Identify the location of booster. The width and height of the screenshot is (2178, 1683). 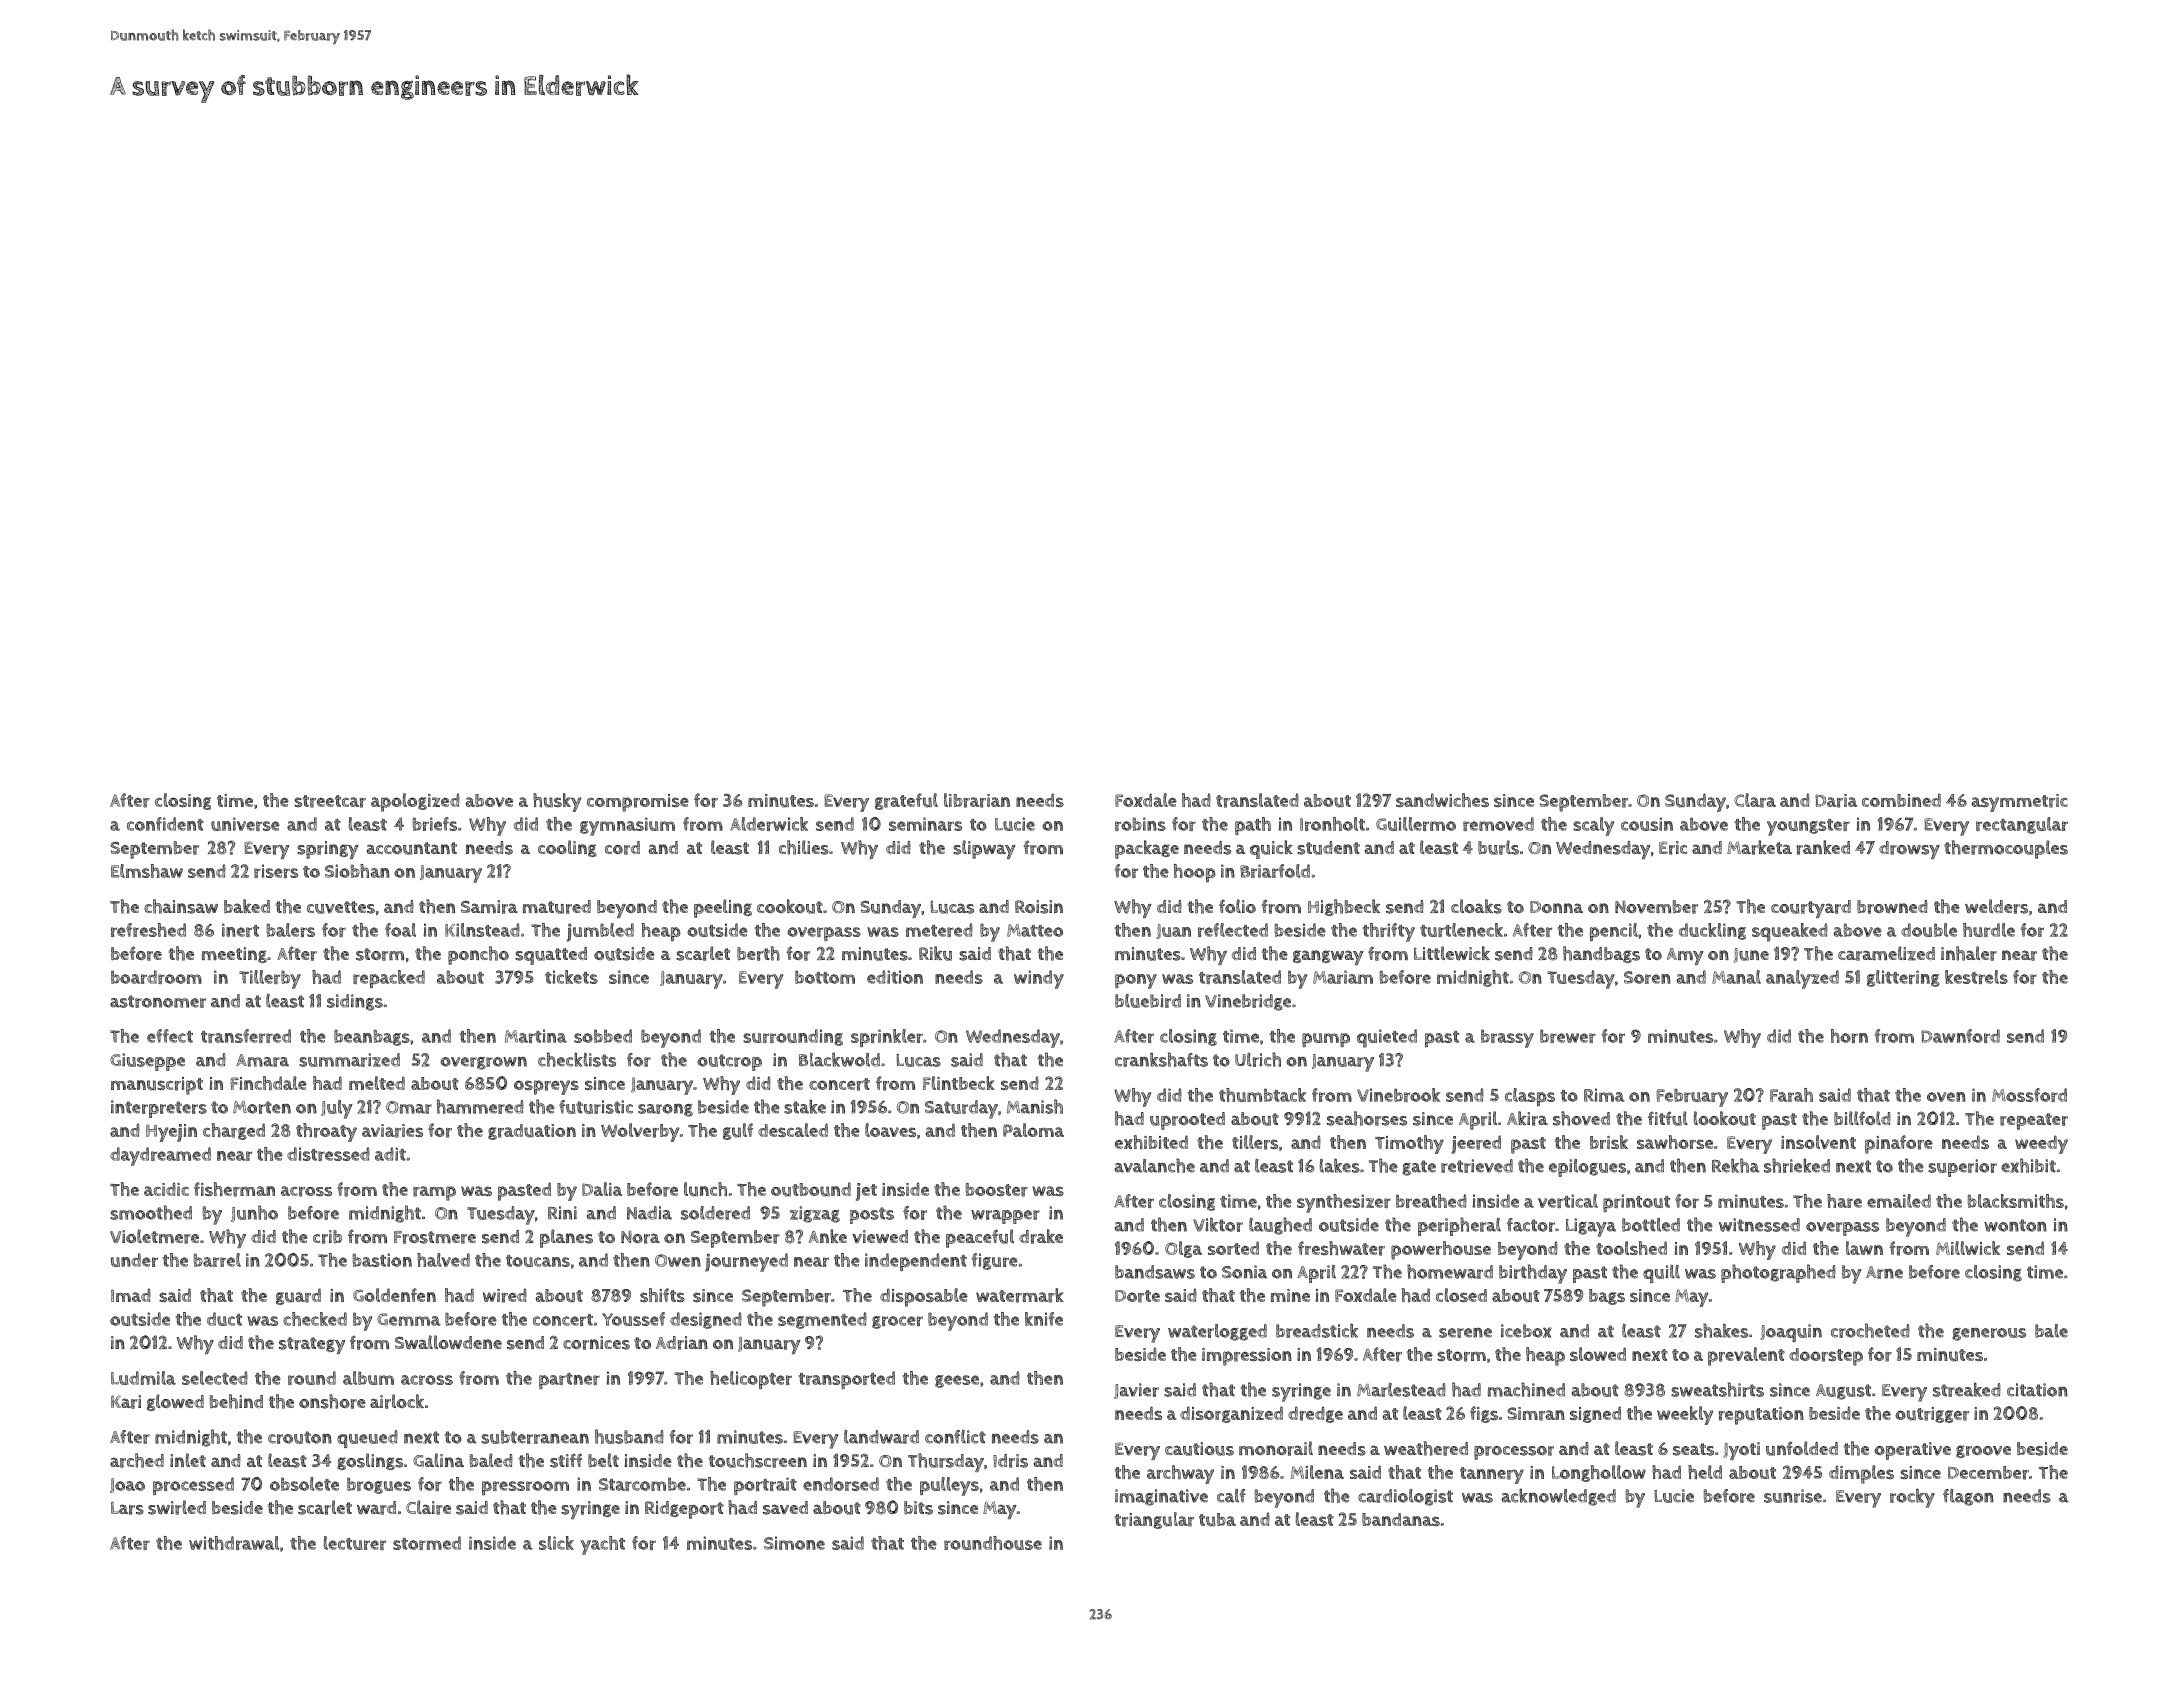
(997, 1190).
